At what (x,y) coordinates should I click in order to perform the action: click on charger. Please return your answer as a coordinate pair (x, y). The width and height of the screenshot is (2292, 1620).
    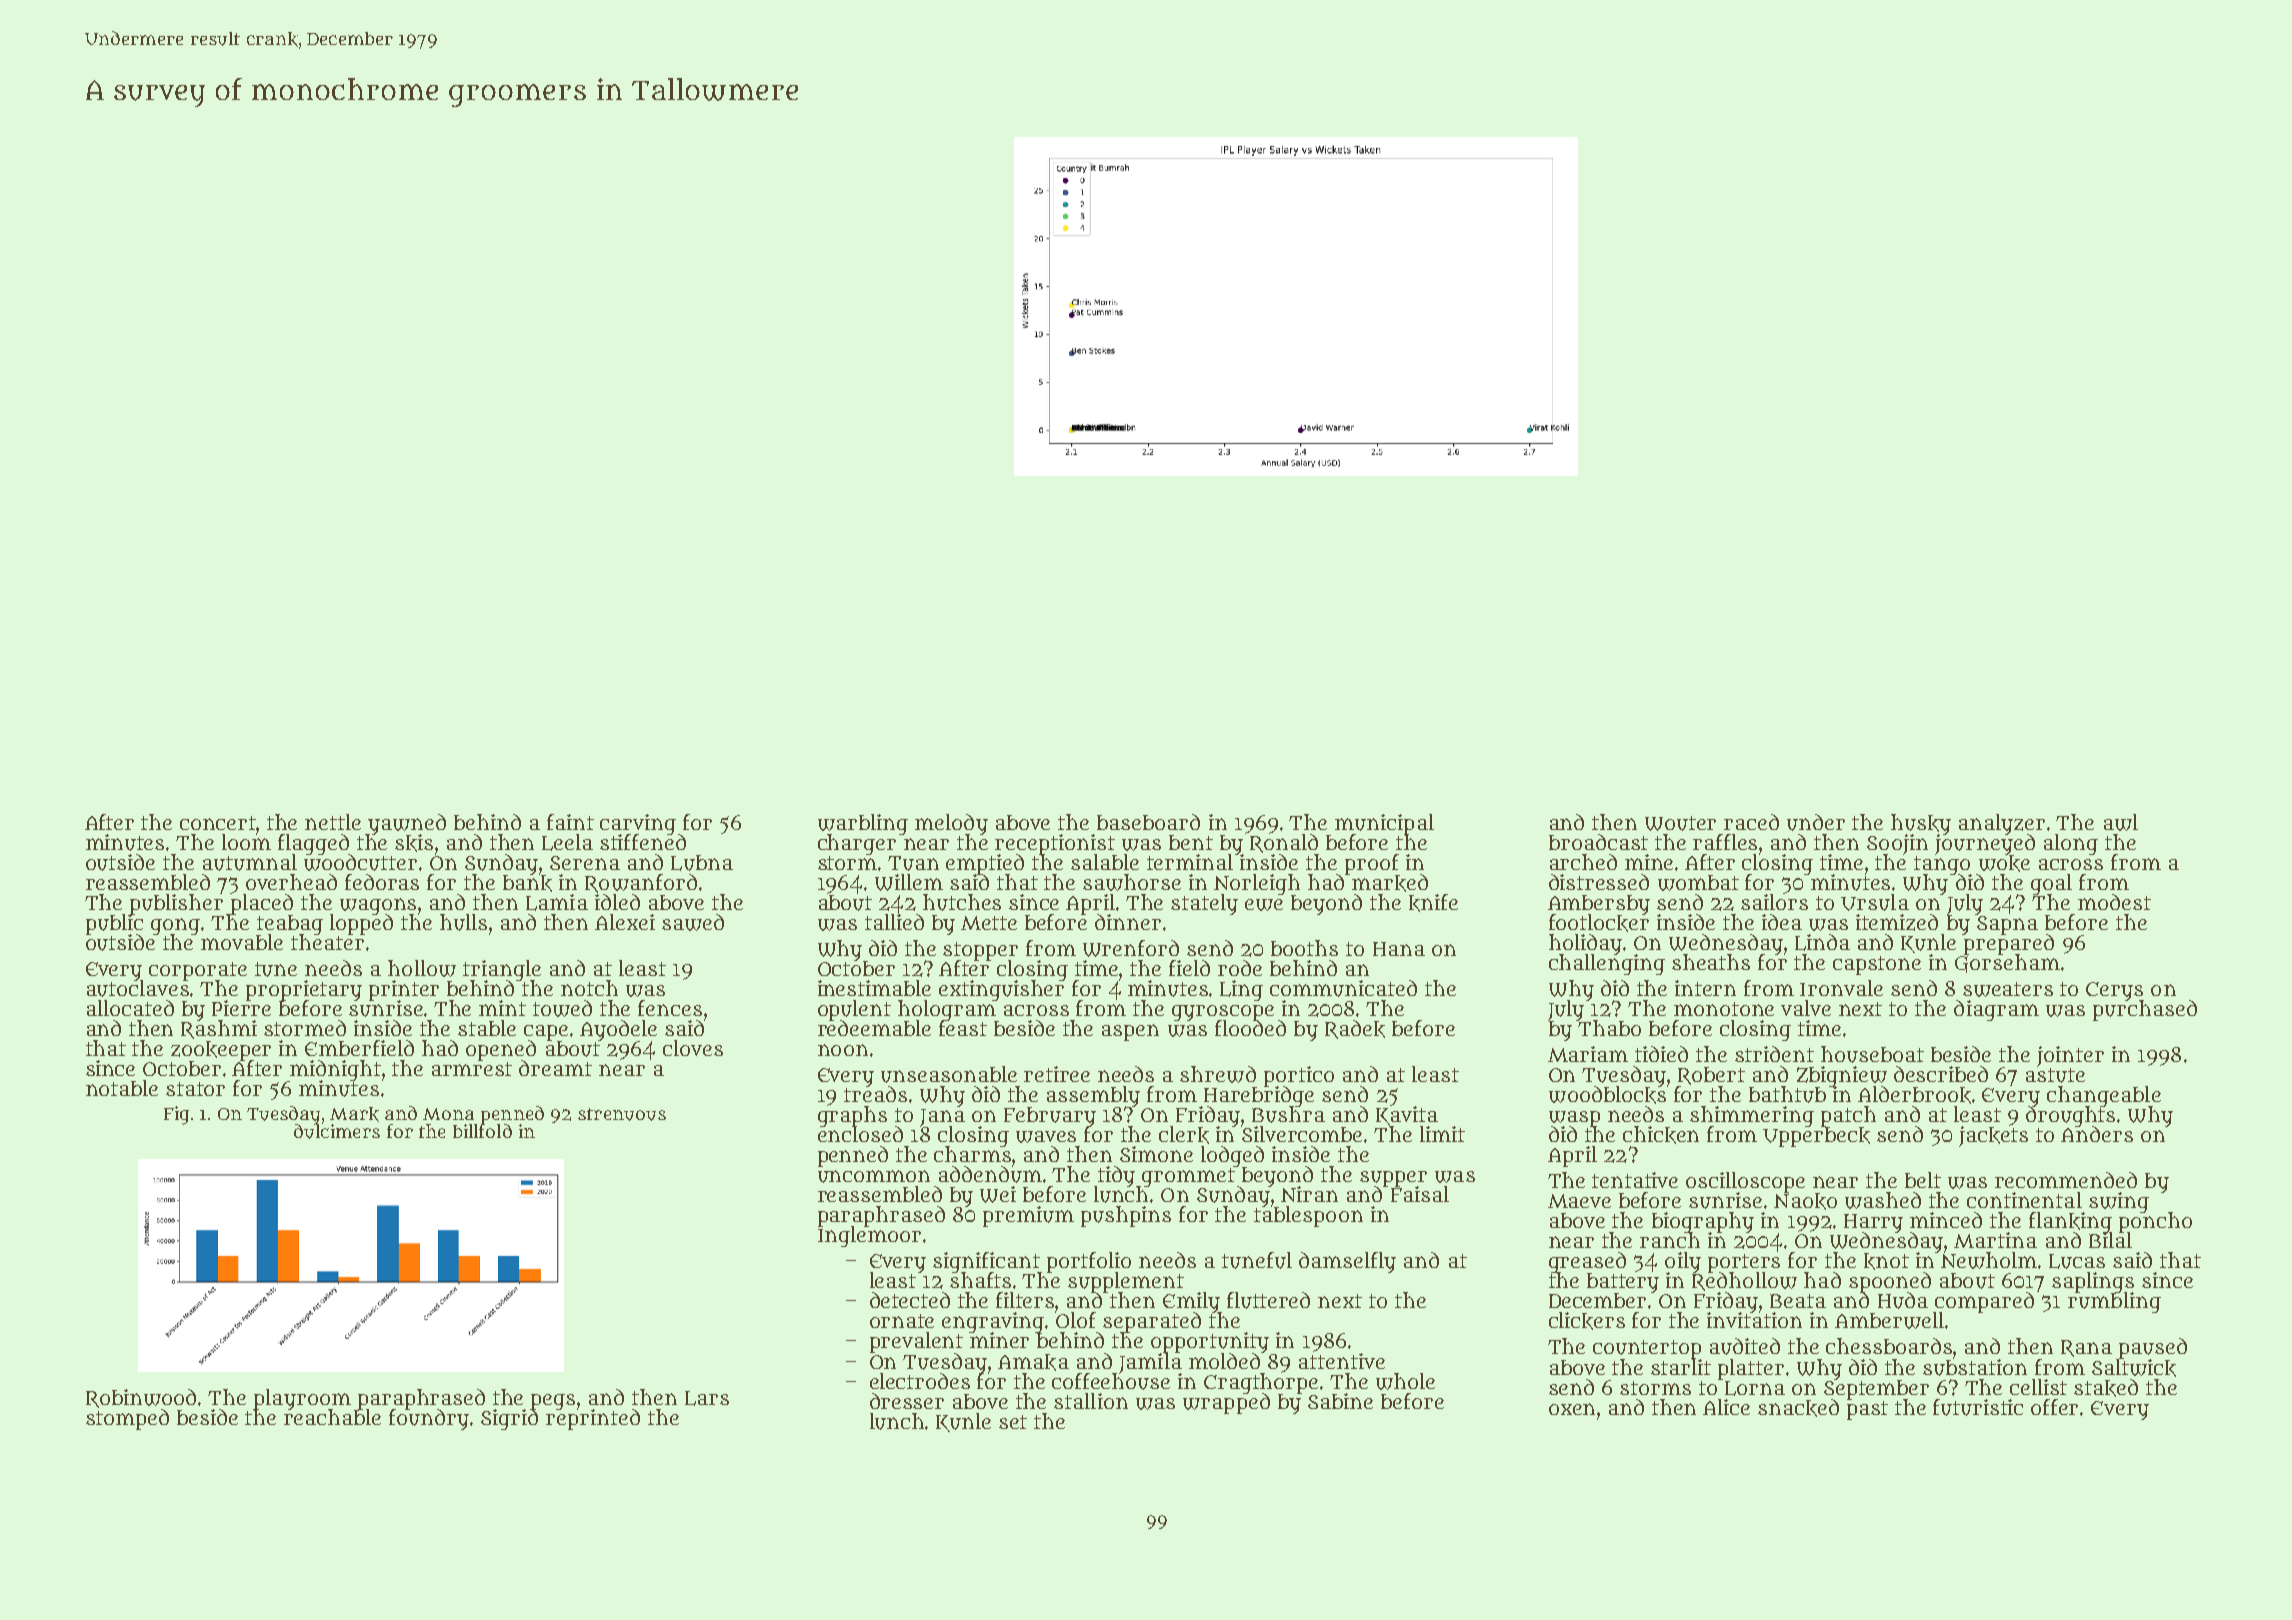
    Looking at the image, I should click on (857, 845).
